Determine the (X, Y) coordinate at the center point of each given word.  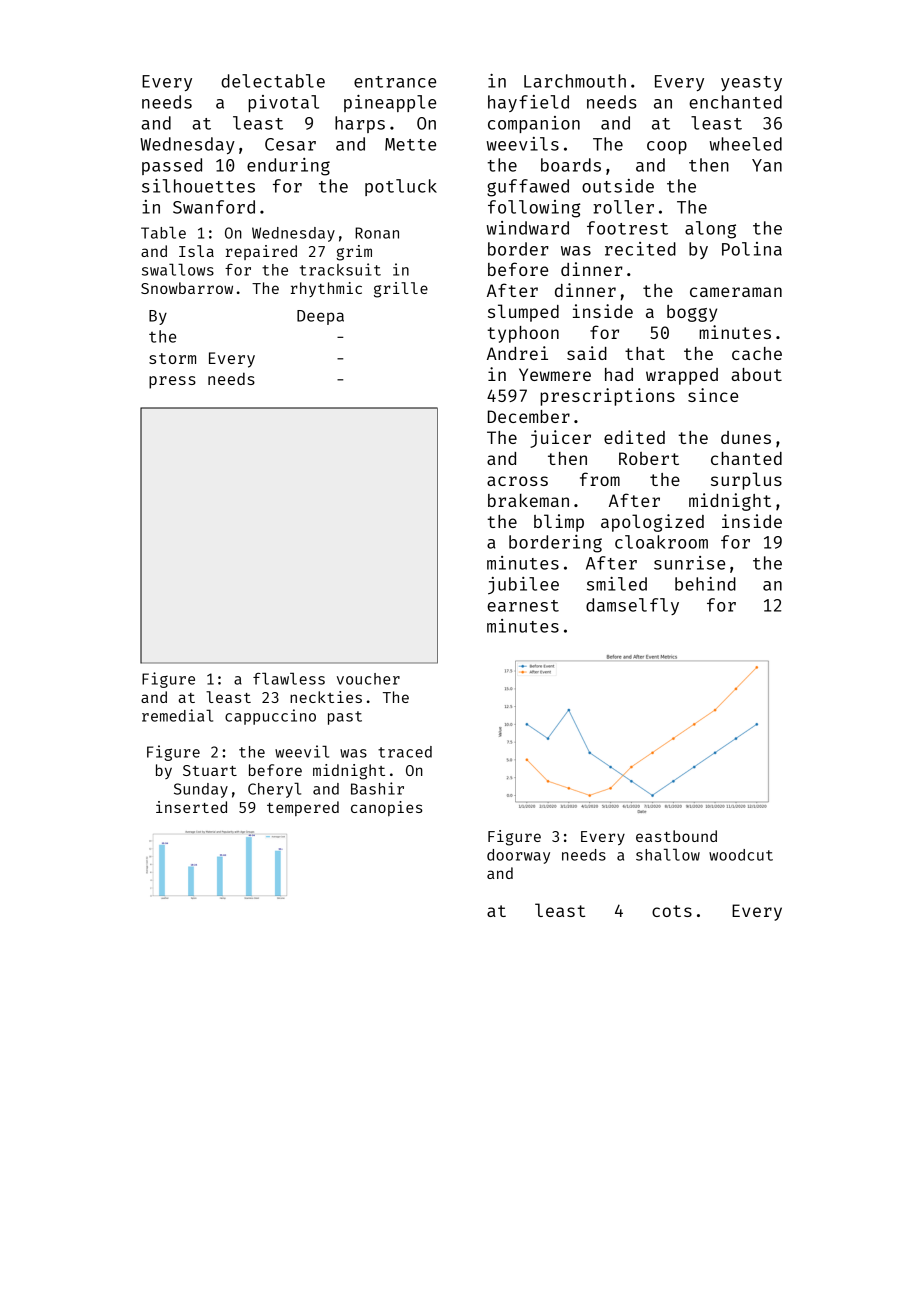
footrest (627, 228)
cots (672, 911)
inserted (191, 807)
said (587, 353)
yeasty (751, 83)
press (172, 382)
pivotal (283, 103)
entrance (395, 82)
